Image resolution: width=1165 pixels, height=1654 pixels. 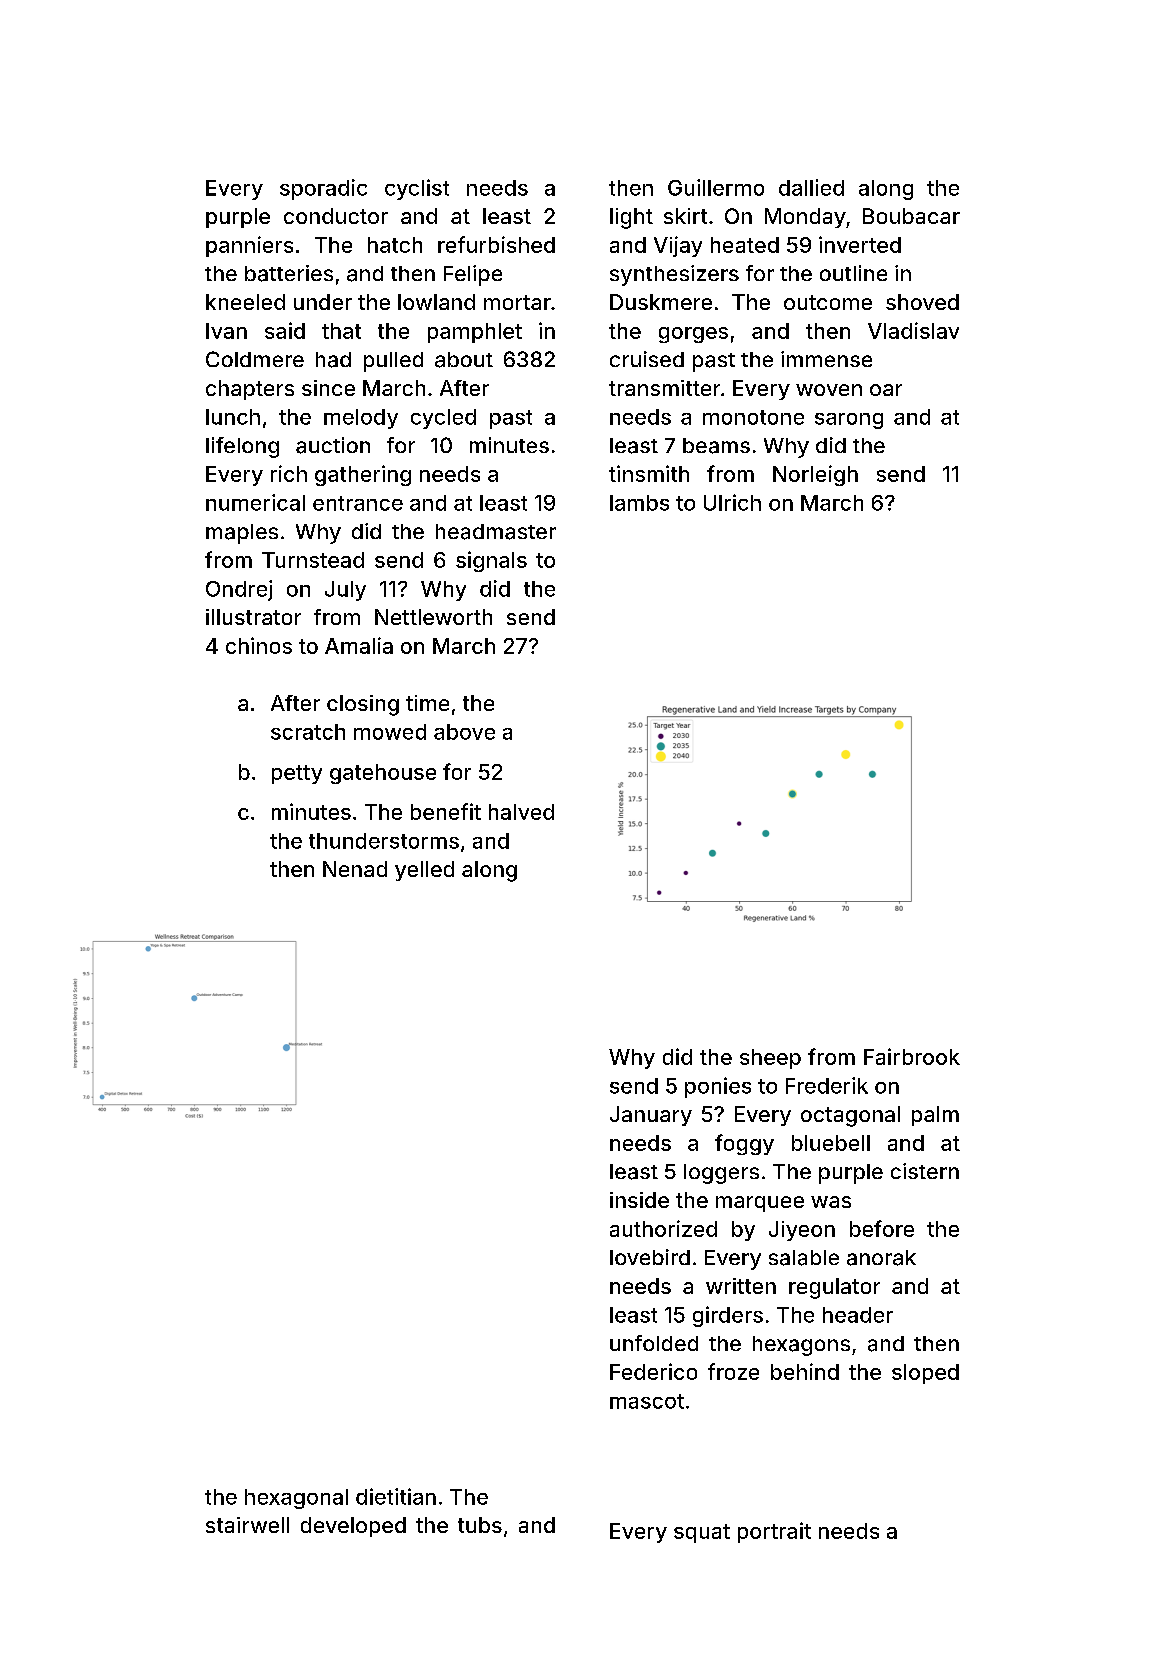 What do you see at coordinates (297, 774) in the screenshot?
I see `petty` at bounding box center [297, 774].
